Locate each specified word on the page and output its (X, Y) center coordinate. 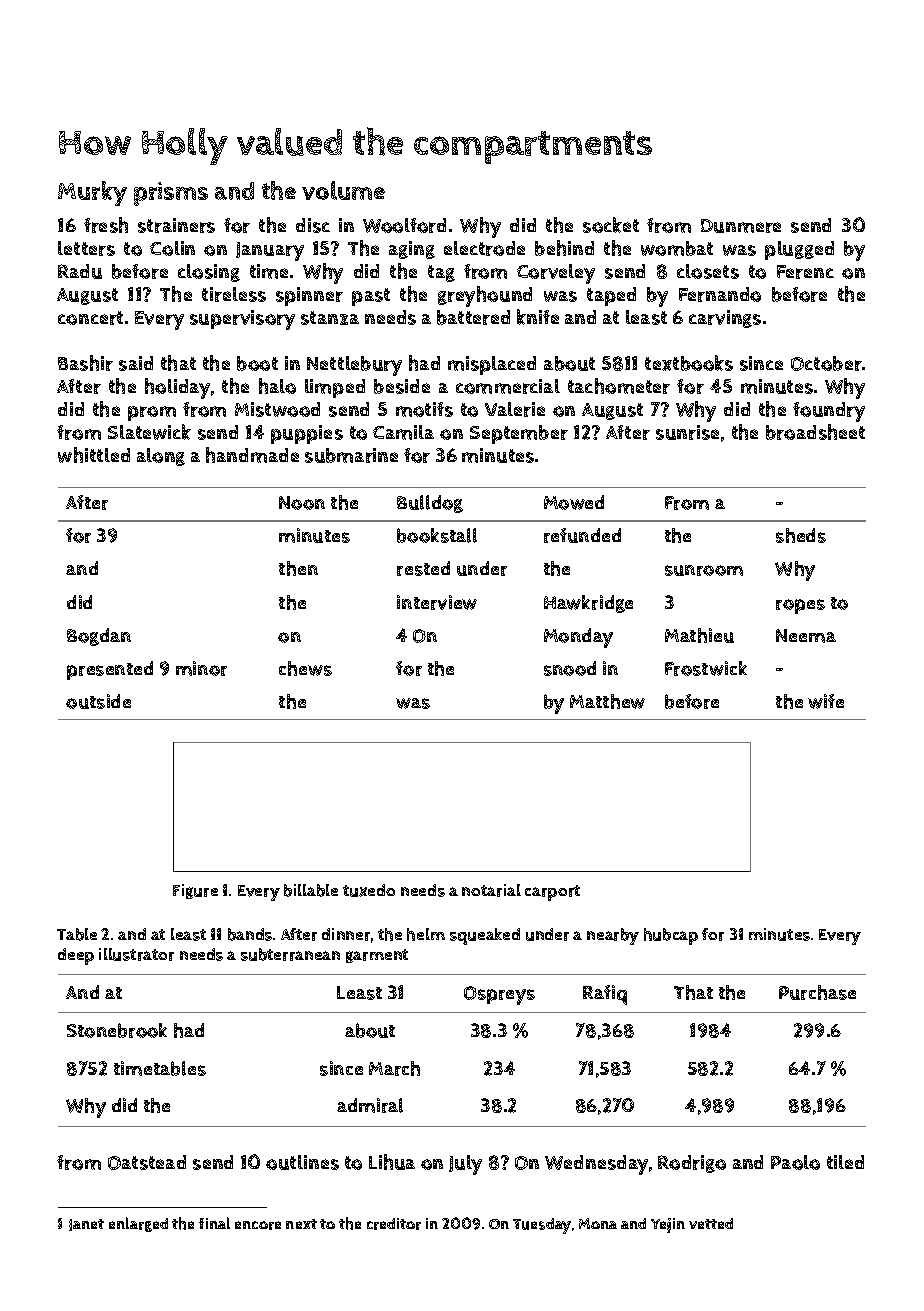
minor (201, 668)
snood (570, 668)
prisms (171, 194)
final (214, 1223)
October (826, 363)
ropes (800, 606)
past (371, 297)
